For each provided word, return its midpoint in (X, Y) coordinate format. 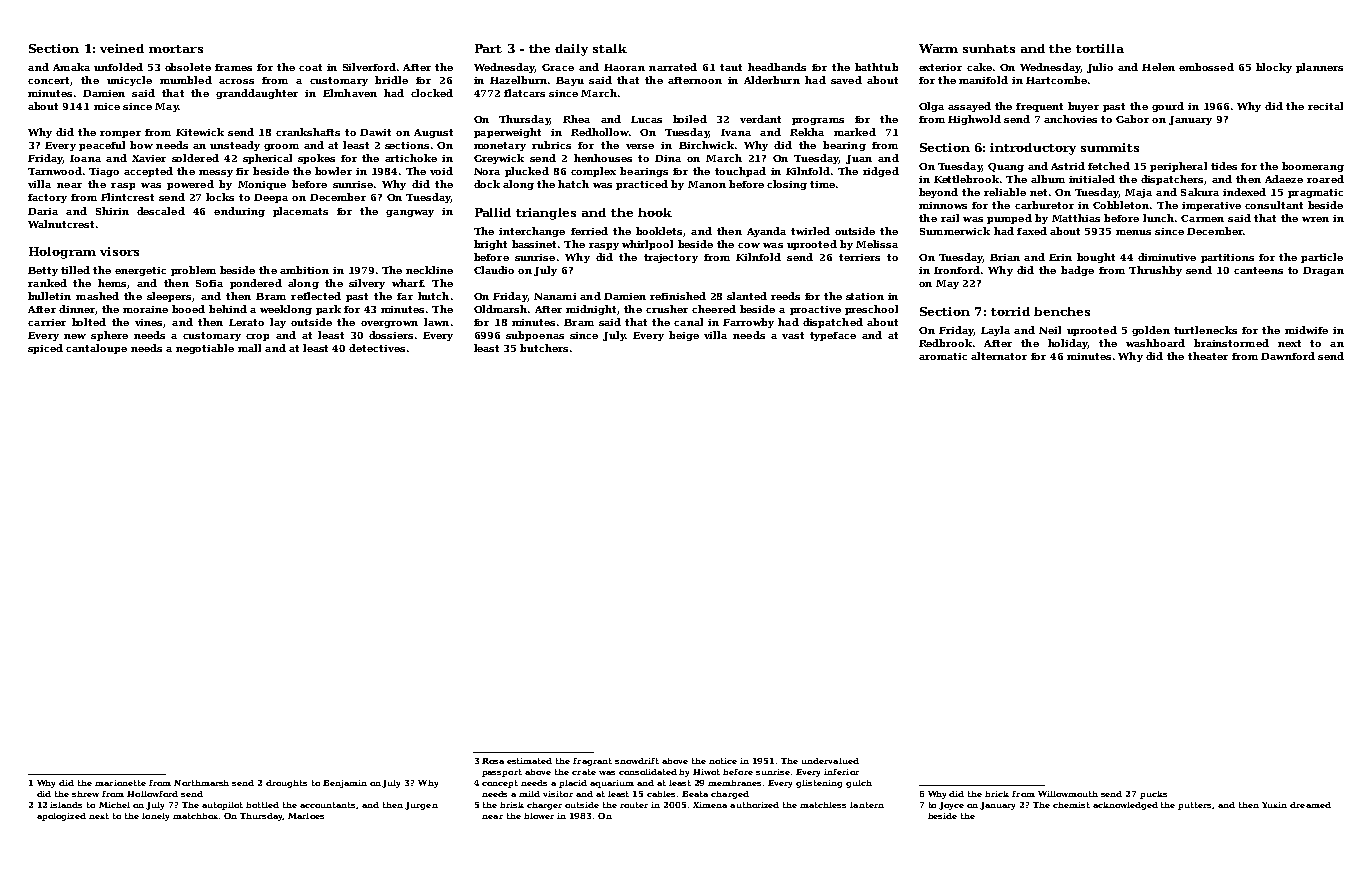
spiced (45, 349)
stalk (610, 48)
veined (122, 48)
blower (539, 816)
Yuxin (1274, 805)
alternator (999, 356)
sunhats (989, 48)
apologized (61, 817)
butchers (544, 348)
